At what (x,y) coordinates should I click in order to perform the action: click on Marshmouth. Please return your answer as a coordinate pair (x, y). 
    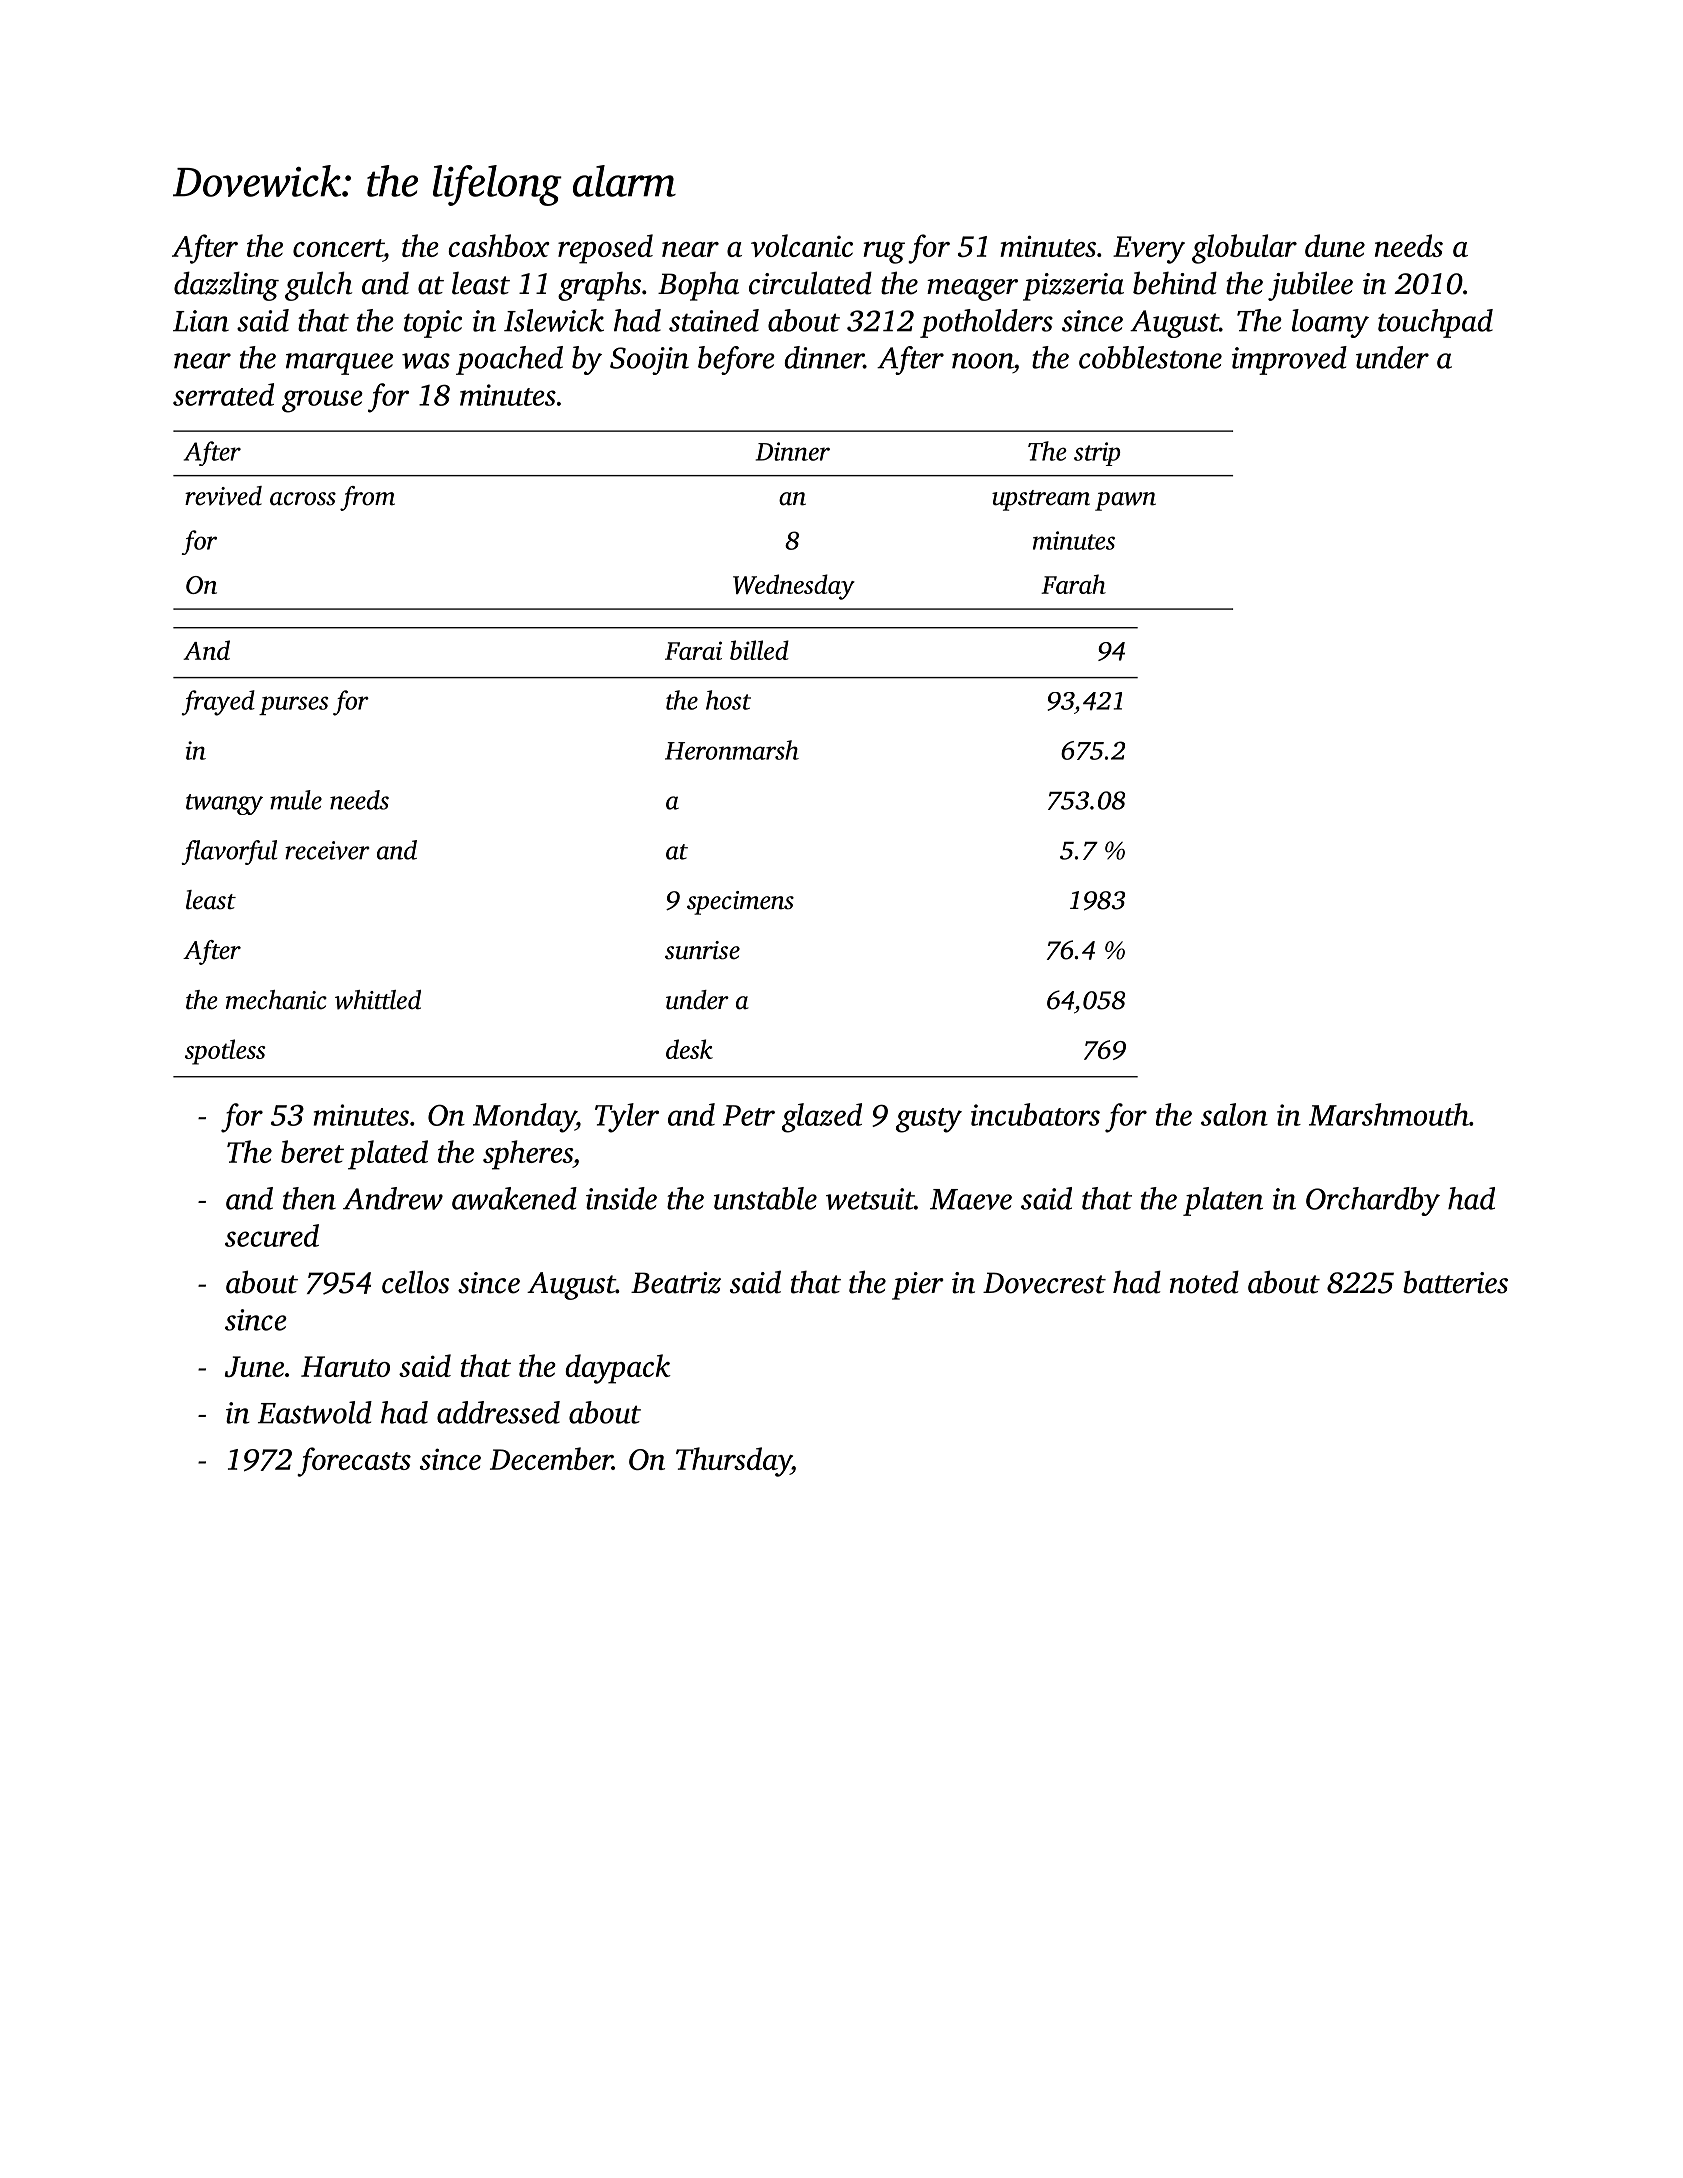
    Looking at the image, I should click on (1389, 1114).
